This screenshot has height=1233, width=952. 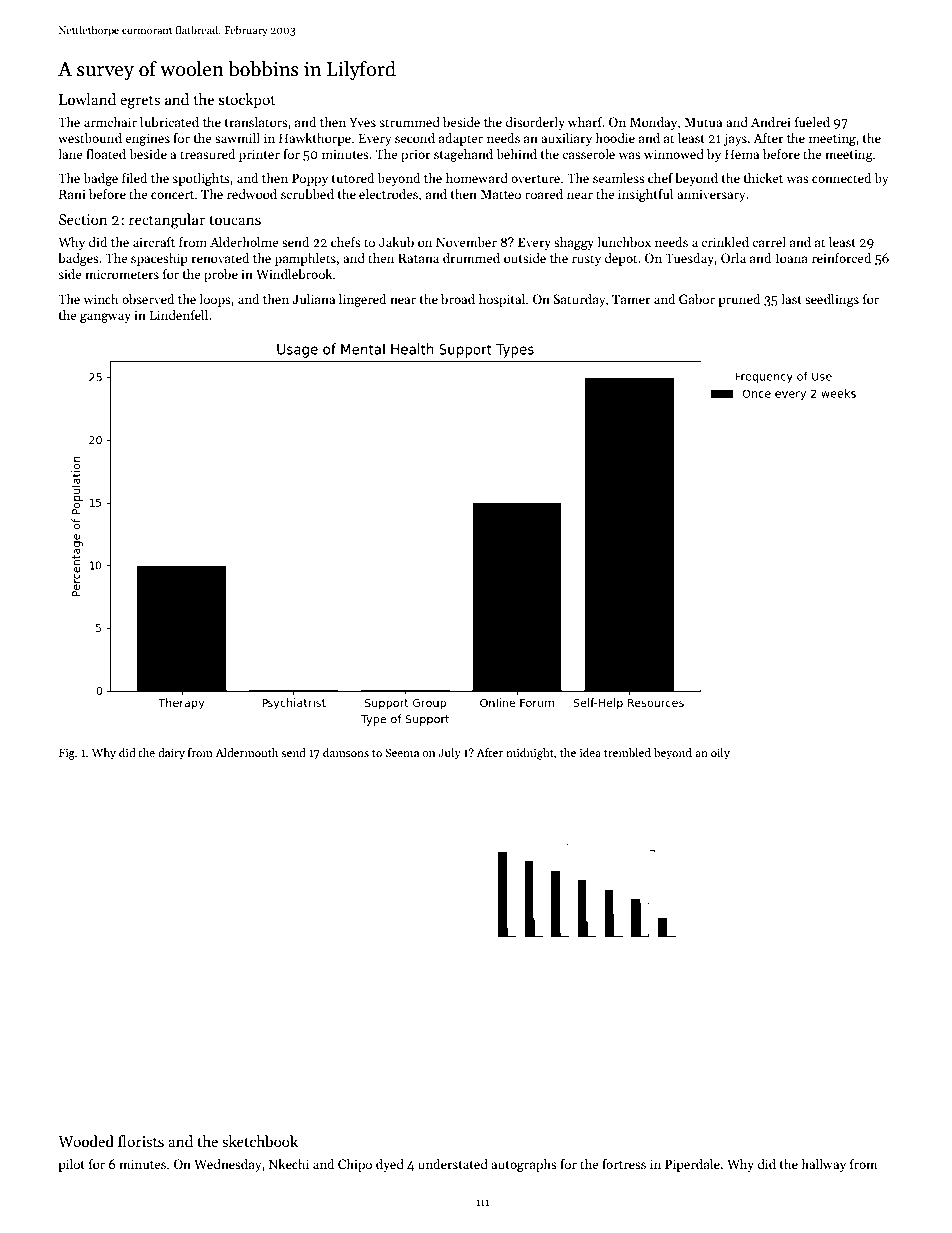 What do you see at coordinates (544, 194) in the screenshot?
I see `roared` at bounding box center [544, 194].
